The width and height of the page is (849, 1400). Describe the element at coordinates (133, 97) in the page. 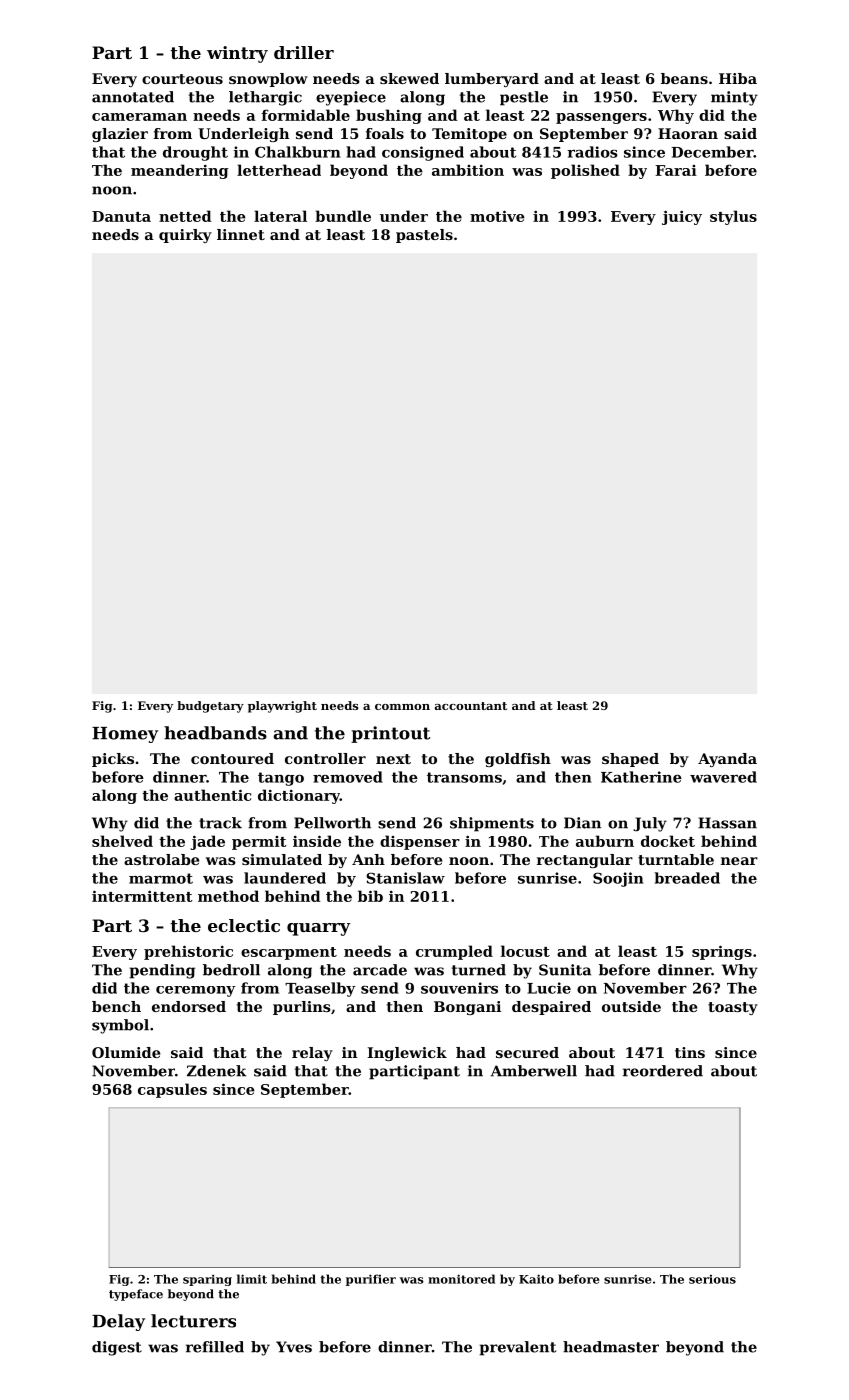

I see `annotated` at that location.
